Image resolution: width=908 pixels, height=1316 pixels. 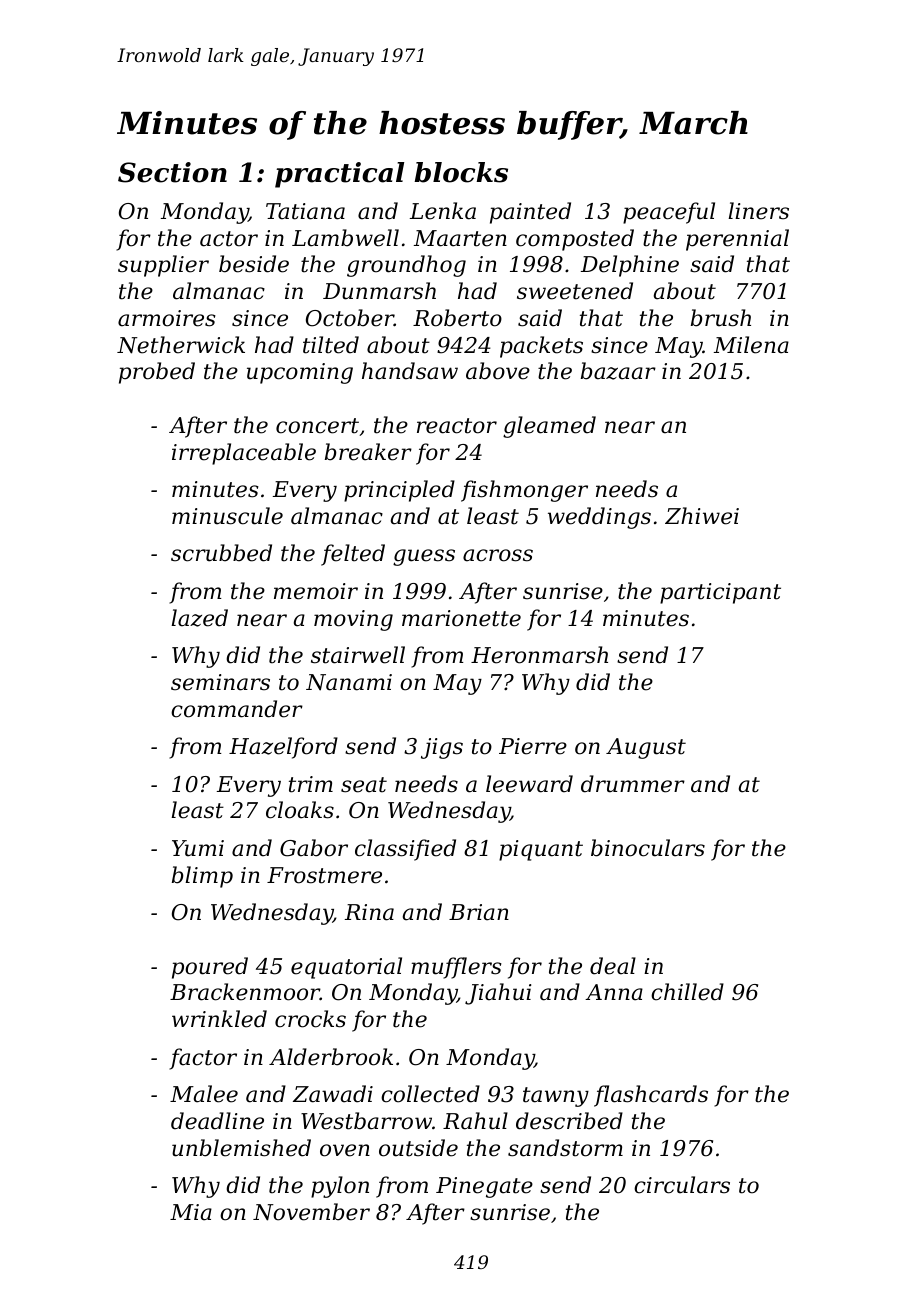 I want to click on marionette, so click(x=461, y=618).
